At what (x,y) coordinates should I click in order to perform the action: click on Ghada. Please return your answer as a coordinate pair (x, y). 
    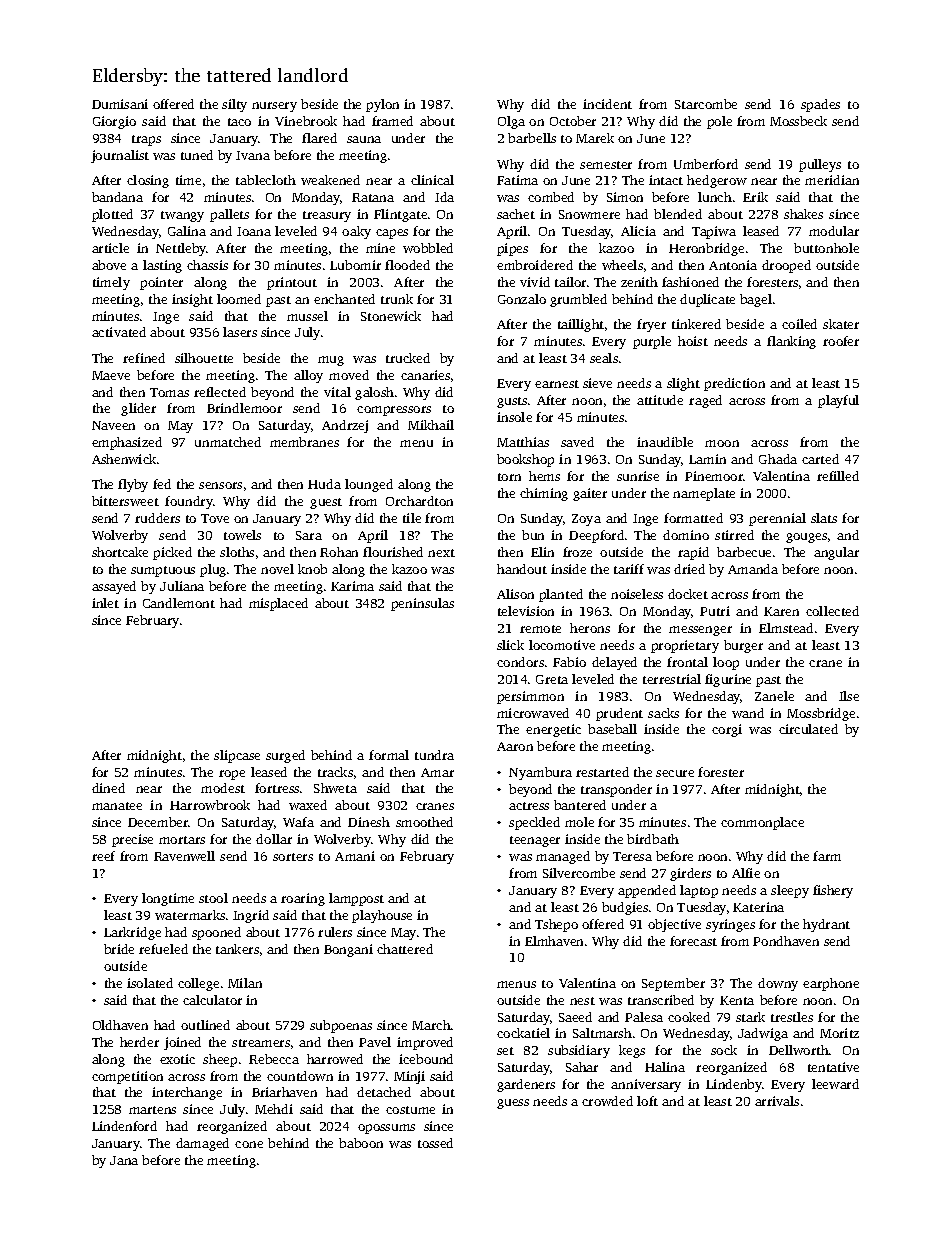
    Looking at the image, I should click on (778, 459).
